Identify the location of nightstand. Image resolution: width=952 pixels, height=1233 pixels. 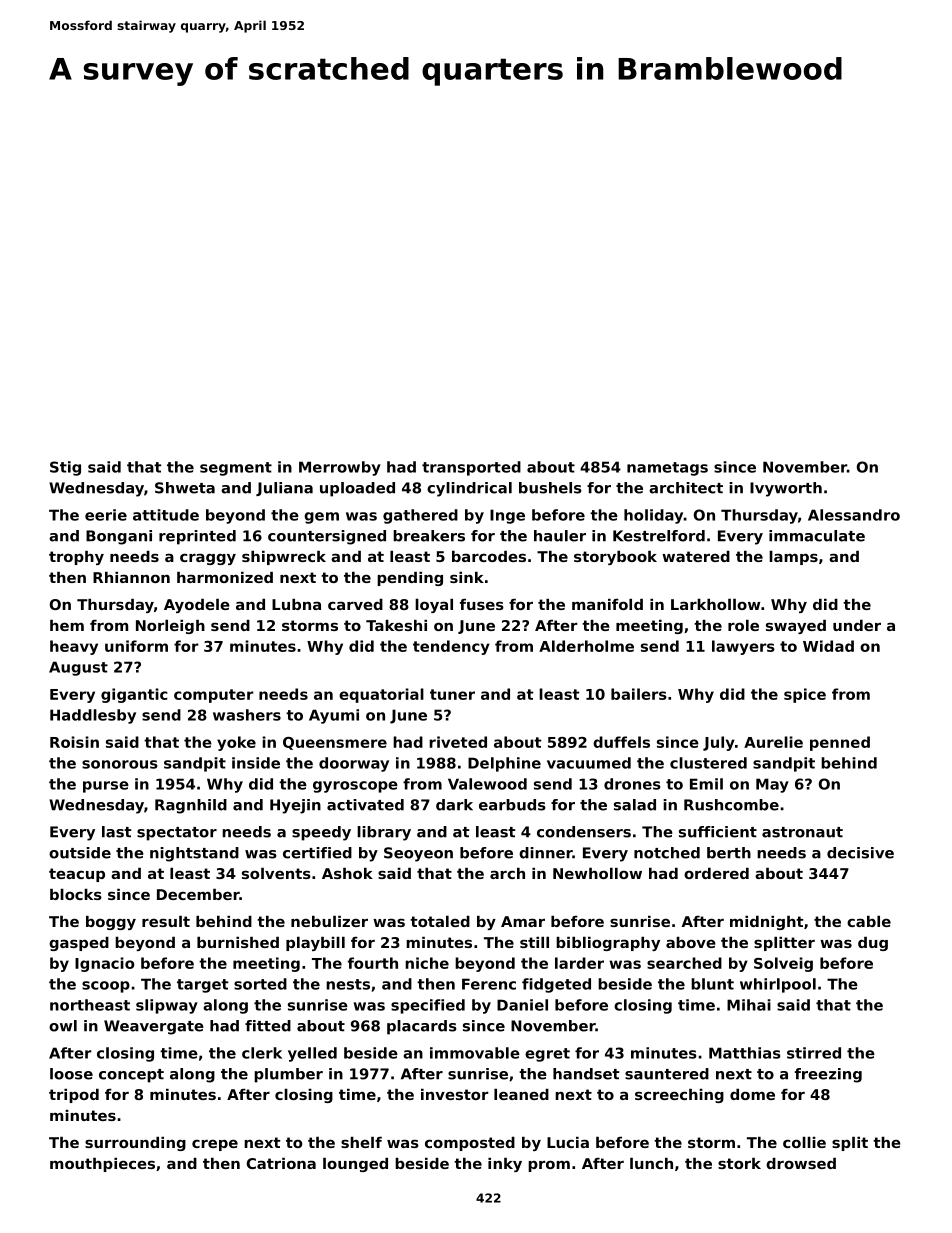
(194, 854).
